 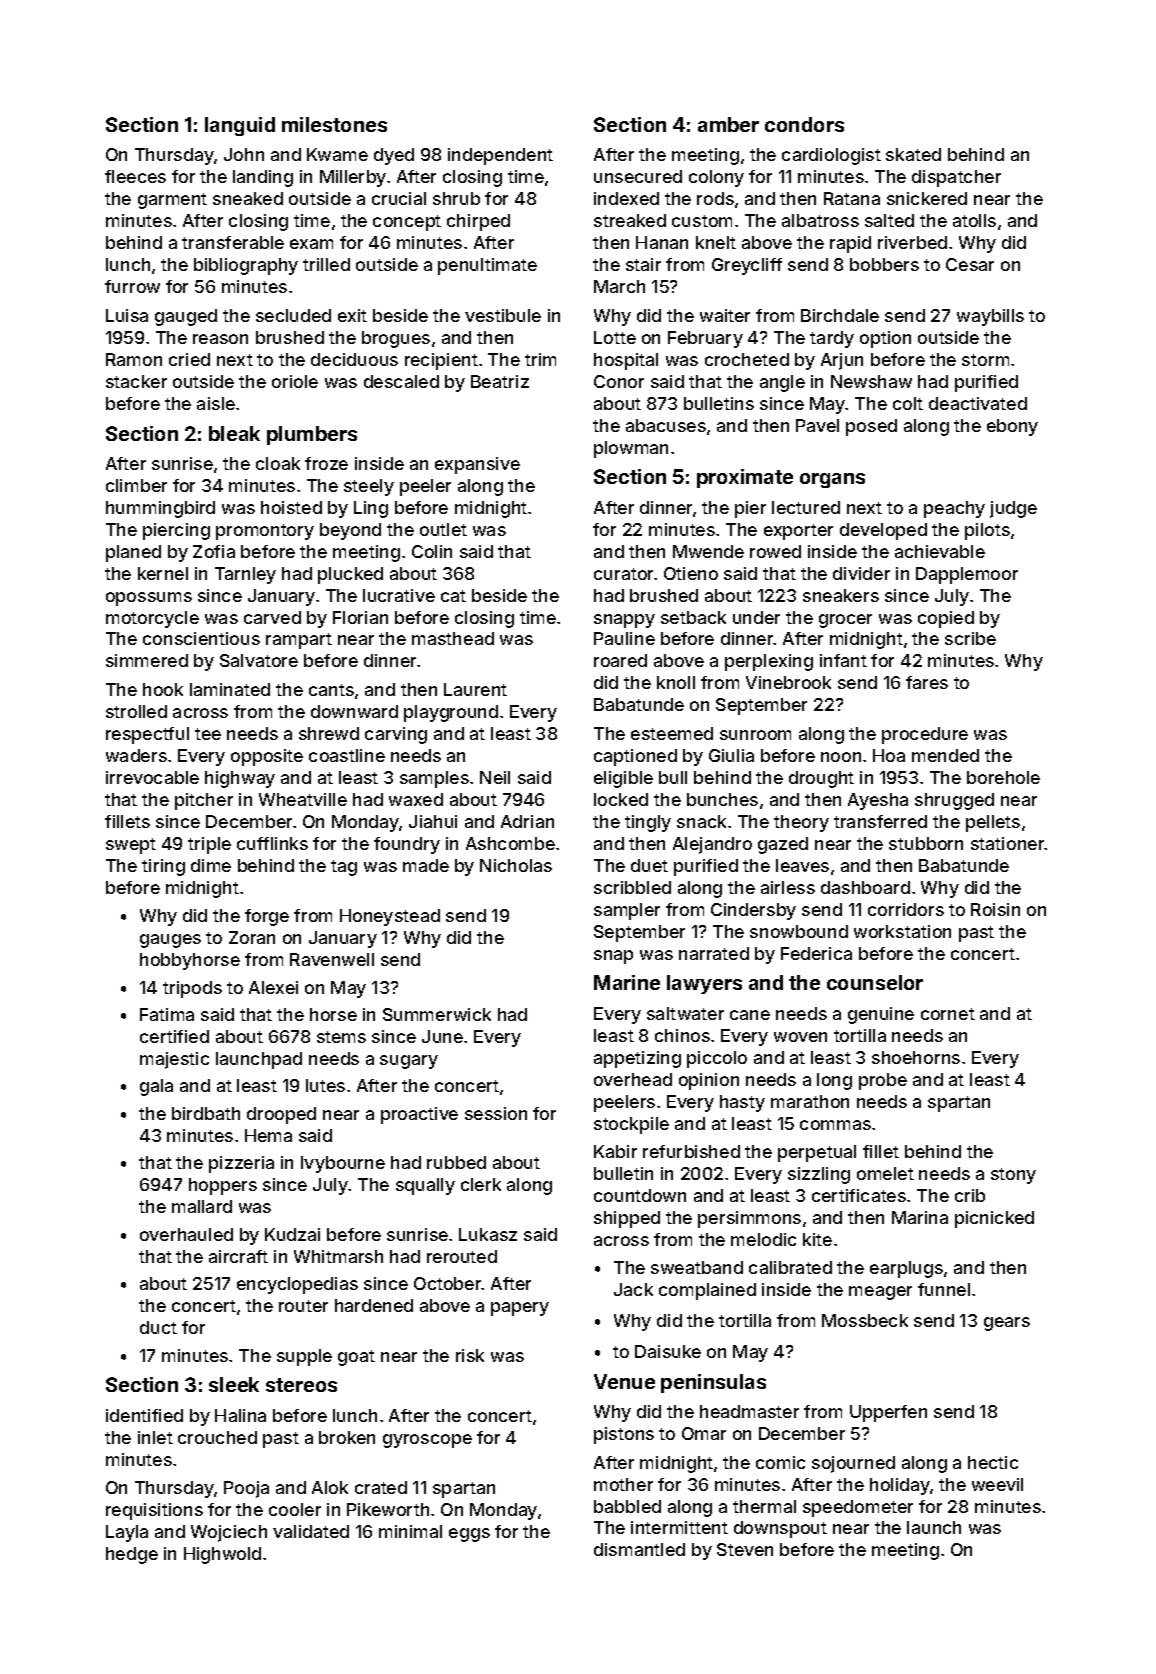 I want to click on Omar, so click(x=704, y=1433).
